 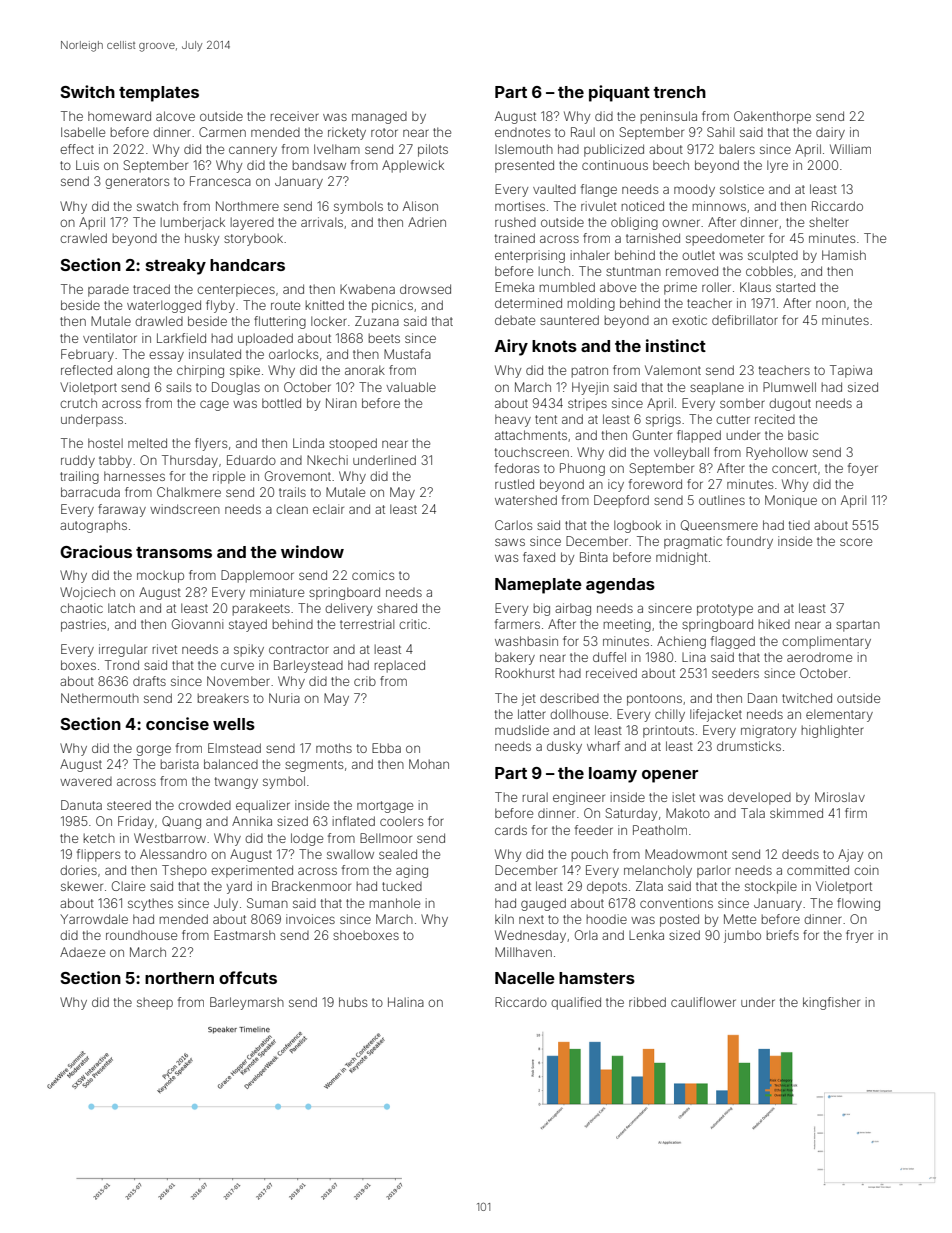 What do you see at coordinates (670, 715) in the screenshot?
I see `chilly` at bounding box center [670, 715].
